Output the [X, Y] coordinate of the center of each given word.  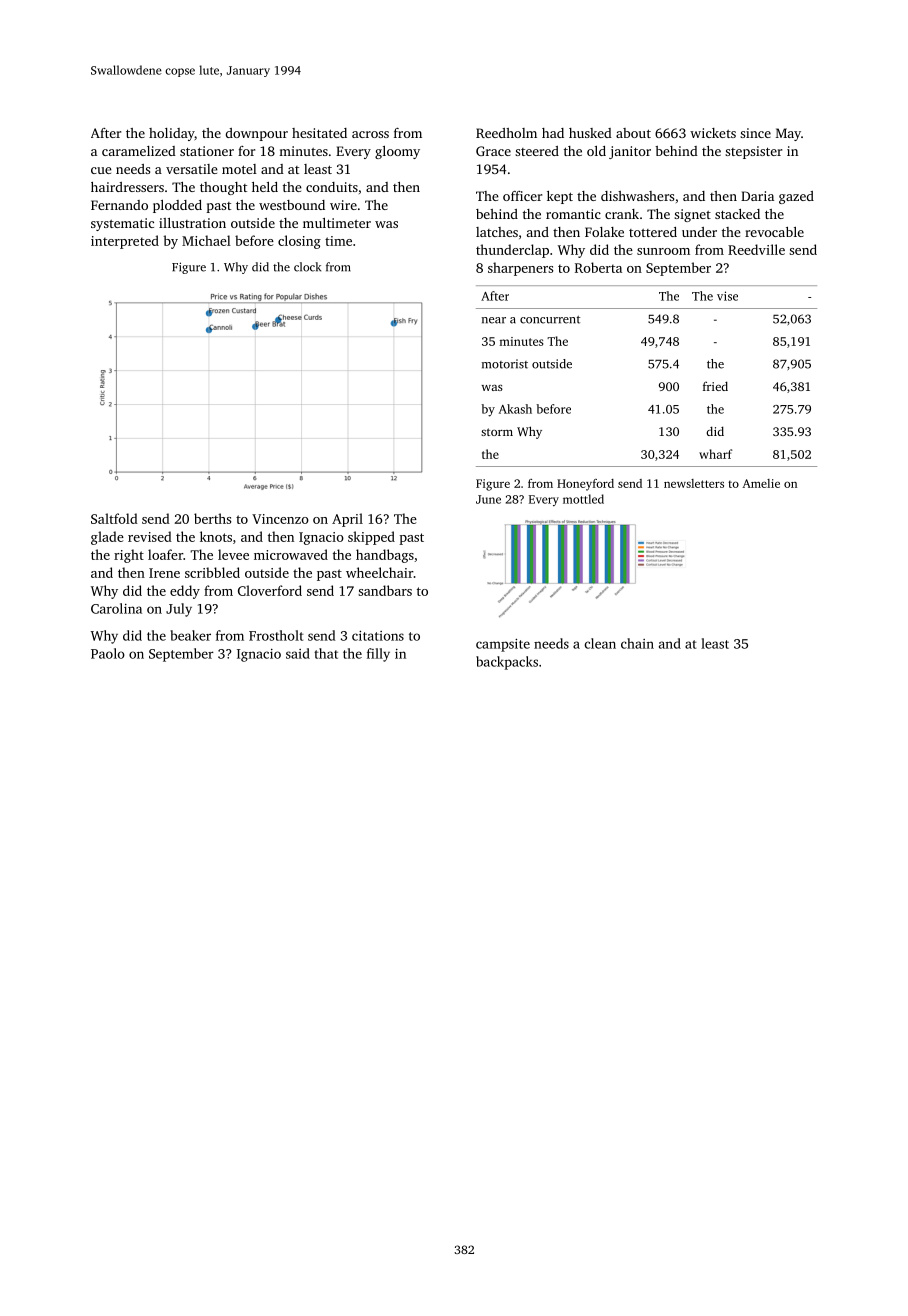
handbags [385, 556]
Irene [164, 573]
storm [497, 432]
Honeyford [585, 485]
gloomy [397, 152]
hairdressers [127, 187]
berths [212, 518]
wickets [713, 133]
